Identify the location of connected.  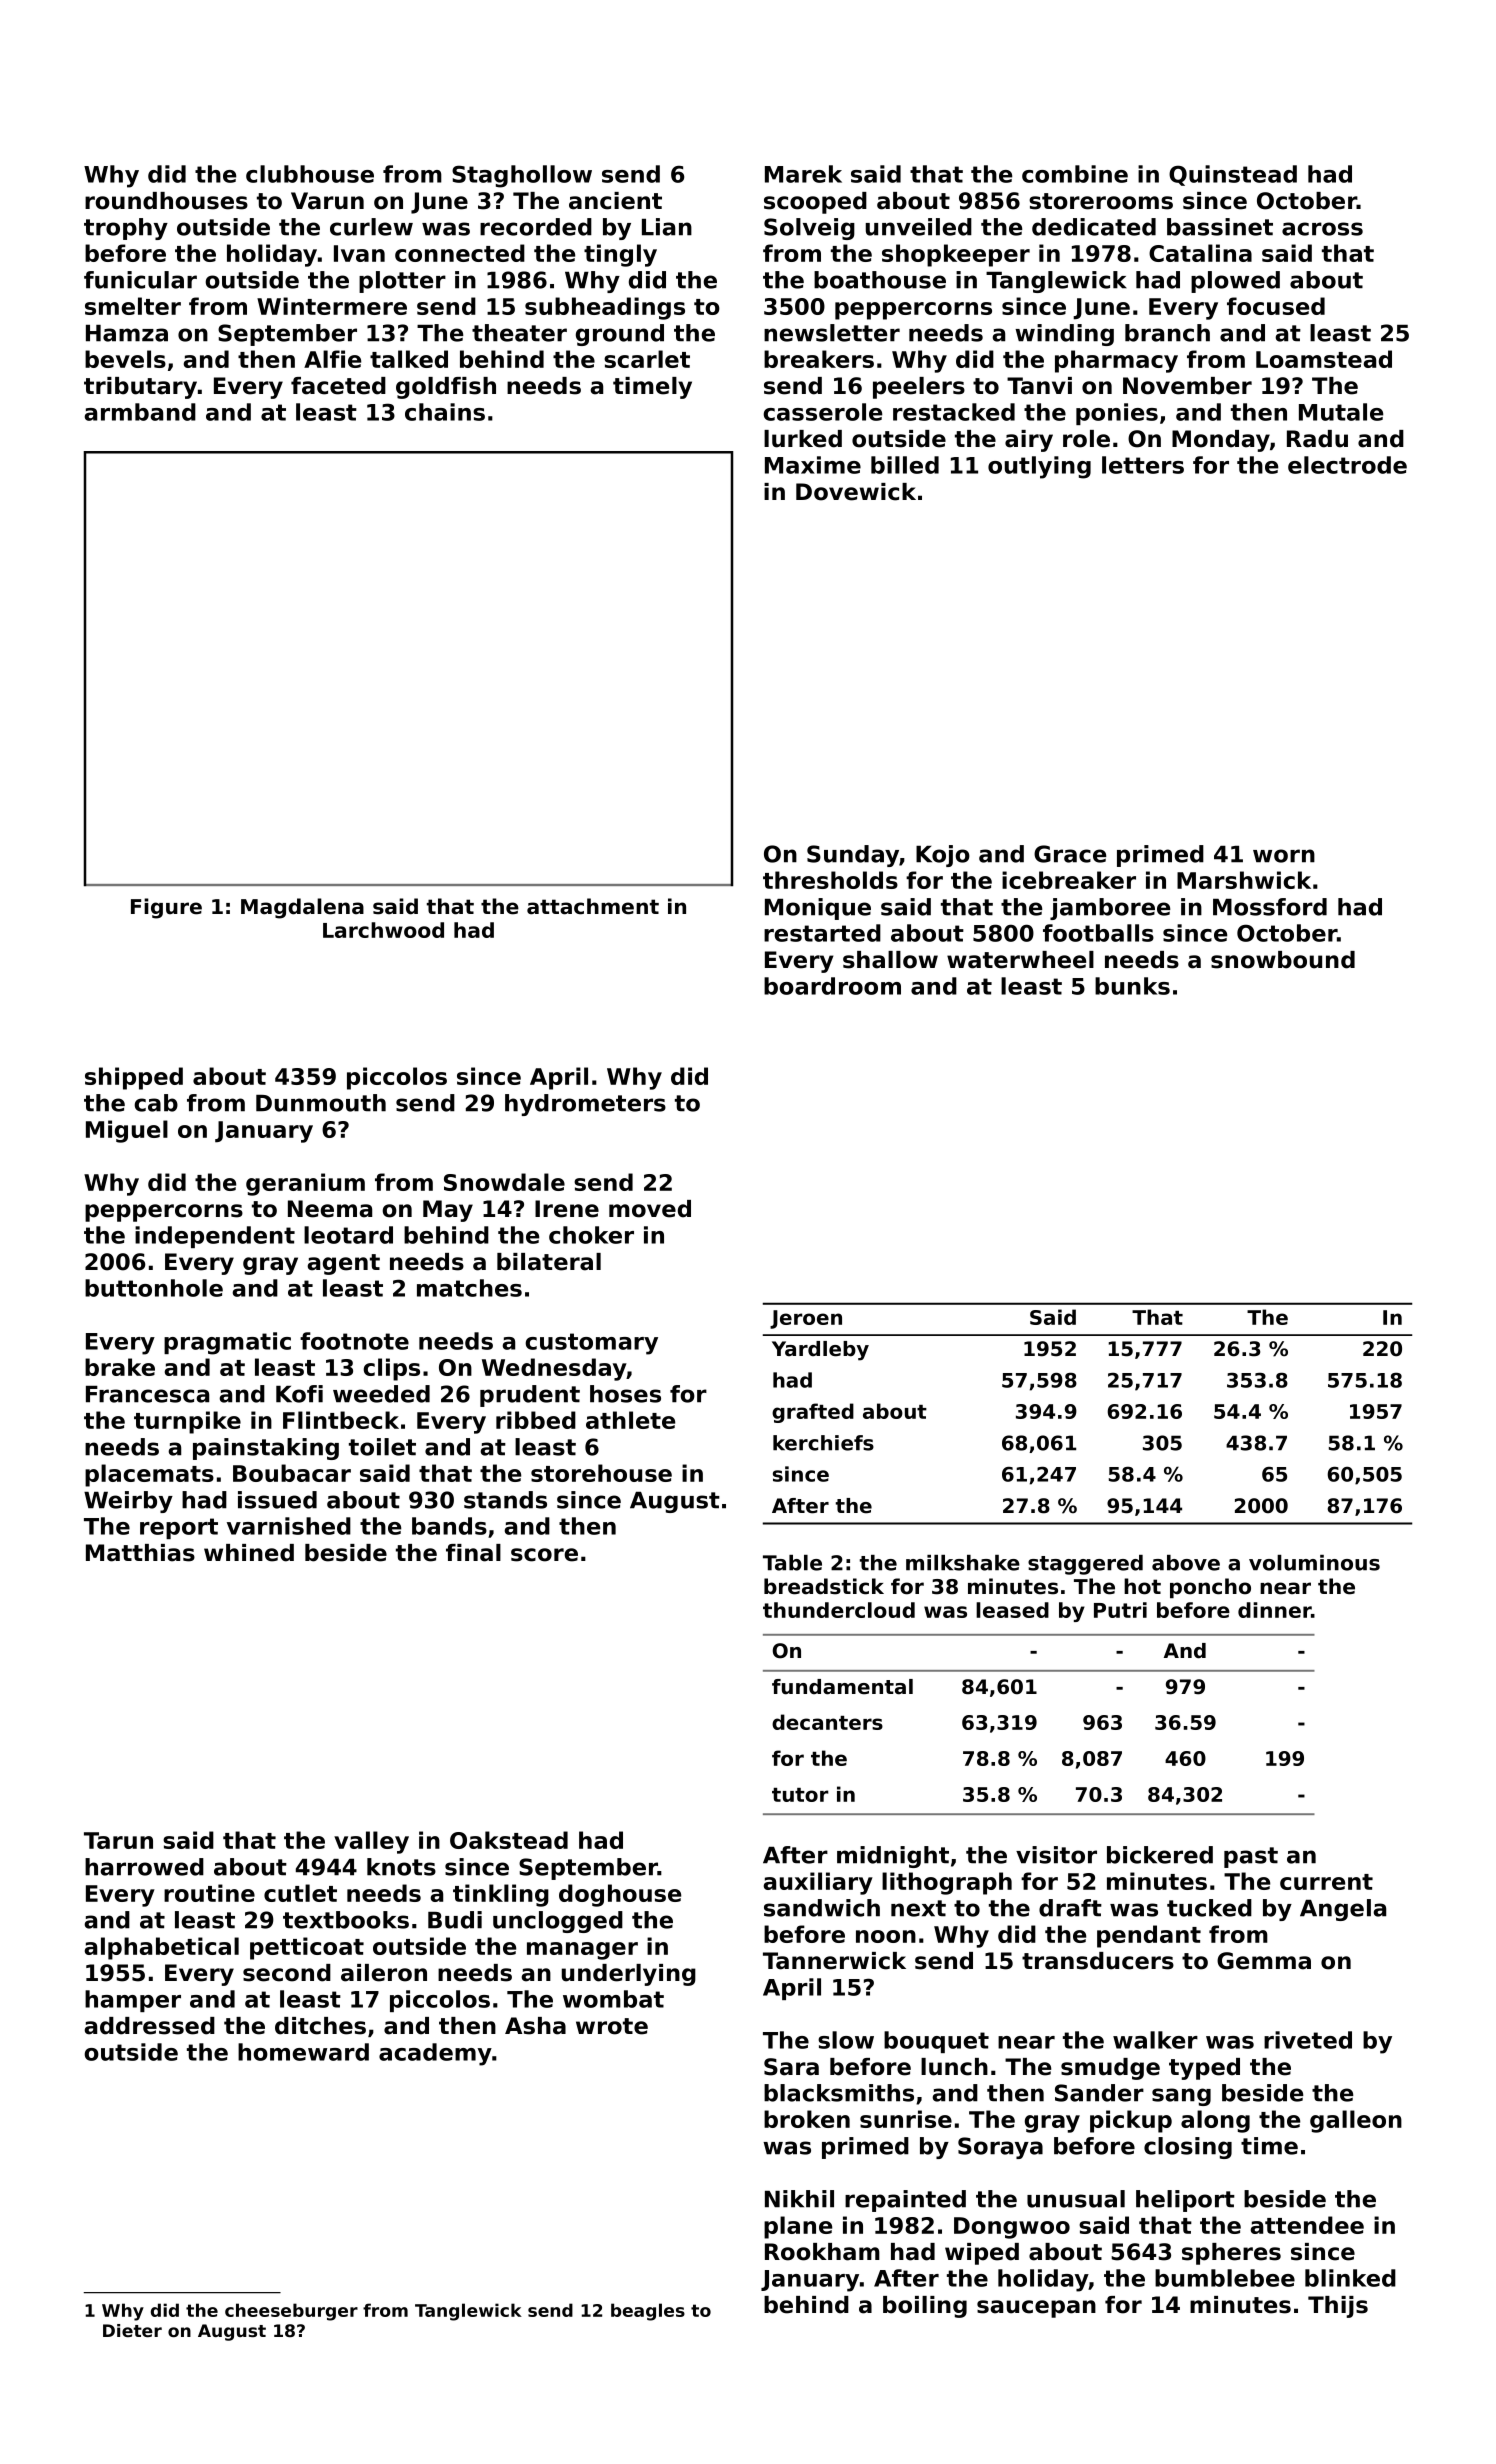
(460, 253).
